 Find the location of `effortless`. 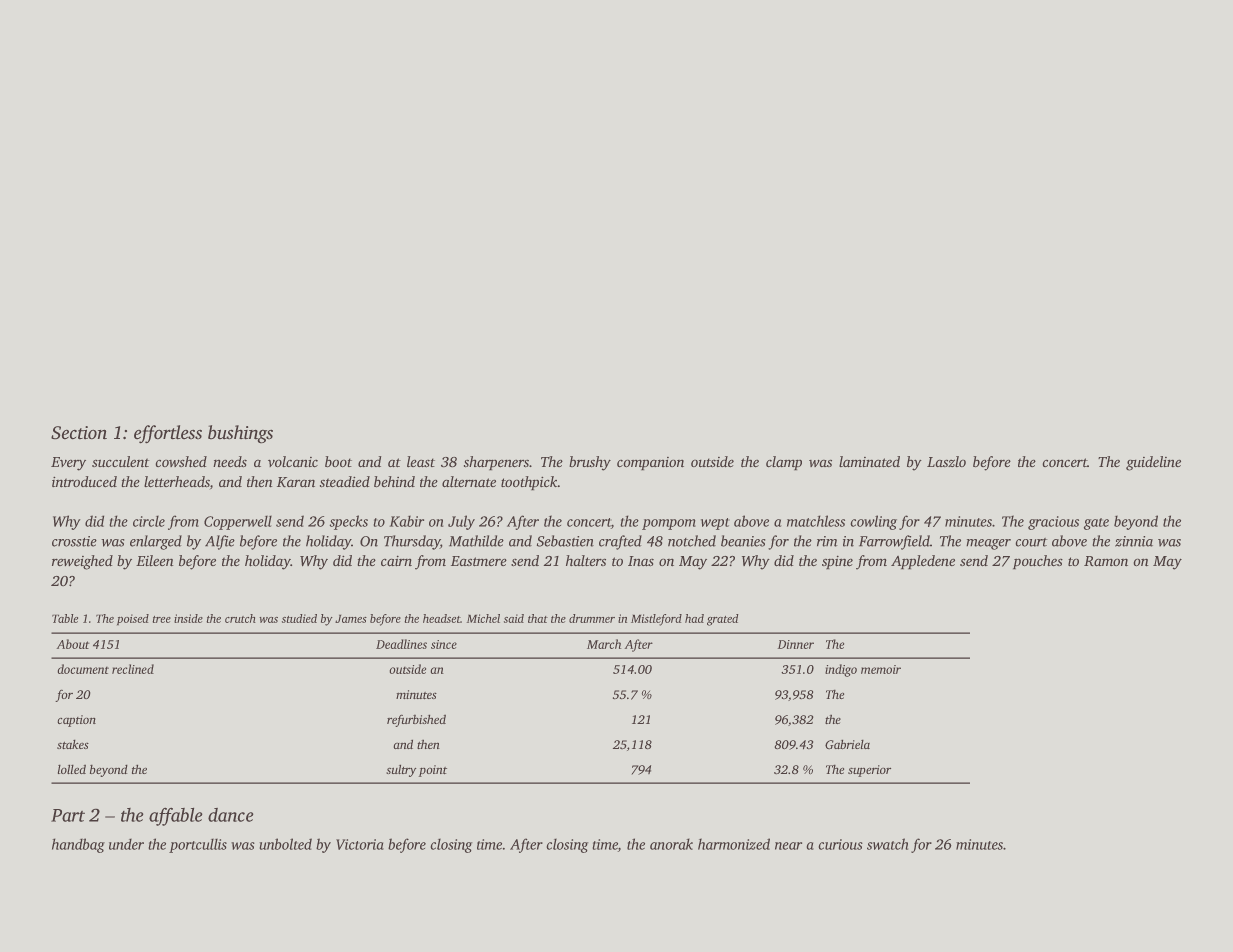

effortless is located at coordinates (168, 434).
